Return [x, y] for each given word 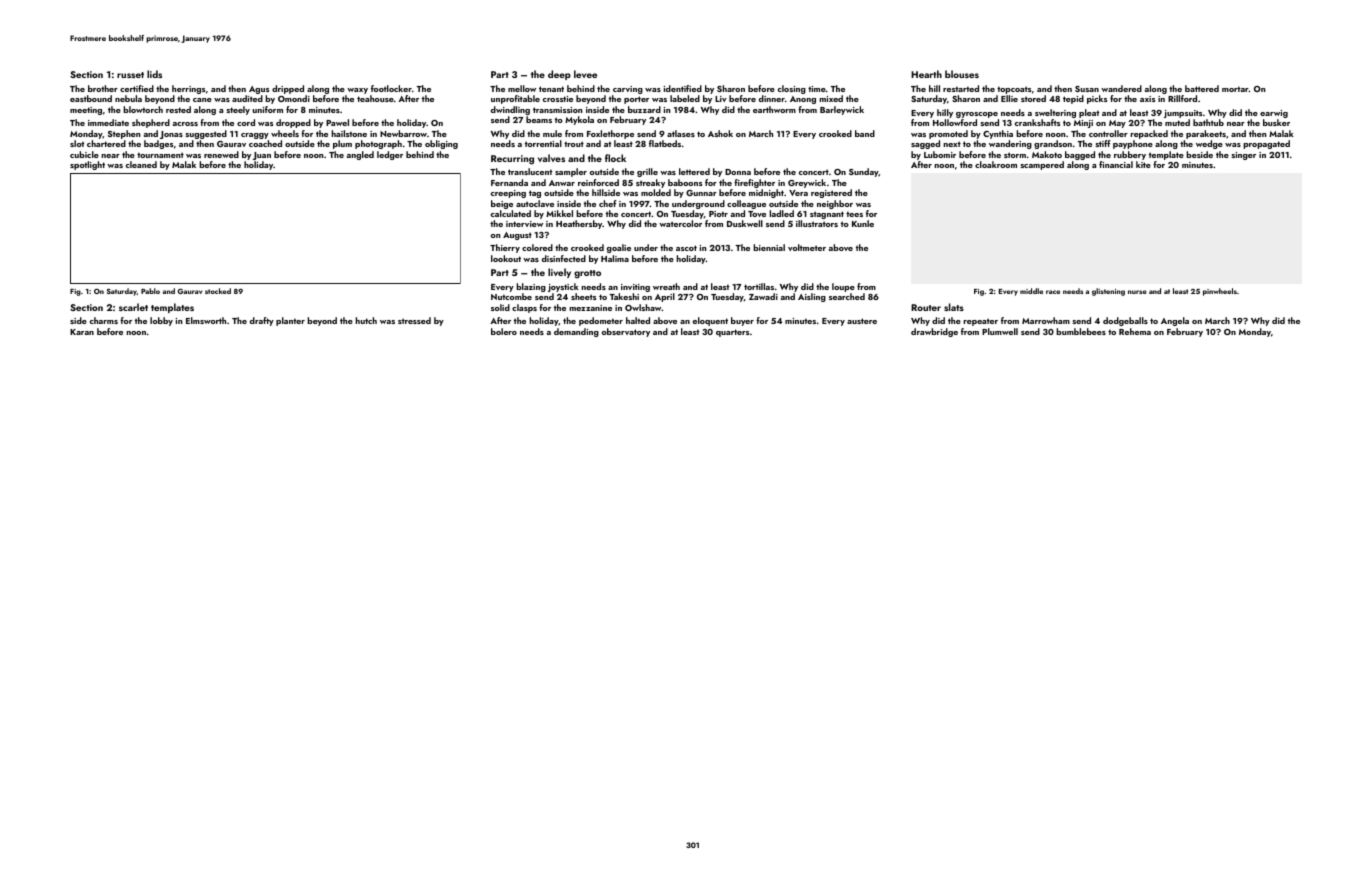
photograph [378, 144]
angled [360, 155]
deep [559, 75]
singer [1243, 156]
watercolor [680, 223]
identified [683, 88]
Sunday [864, 172]
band [865, 133]
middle [1031, 291]
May [1117, 124]
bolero [504, 331]
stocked [218, 291]
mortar [1235, 89]
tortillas [759, 286]
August [517, 236]
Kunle [863, 223]
